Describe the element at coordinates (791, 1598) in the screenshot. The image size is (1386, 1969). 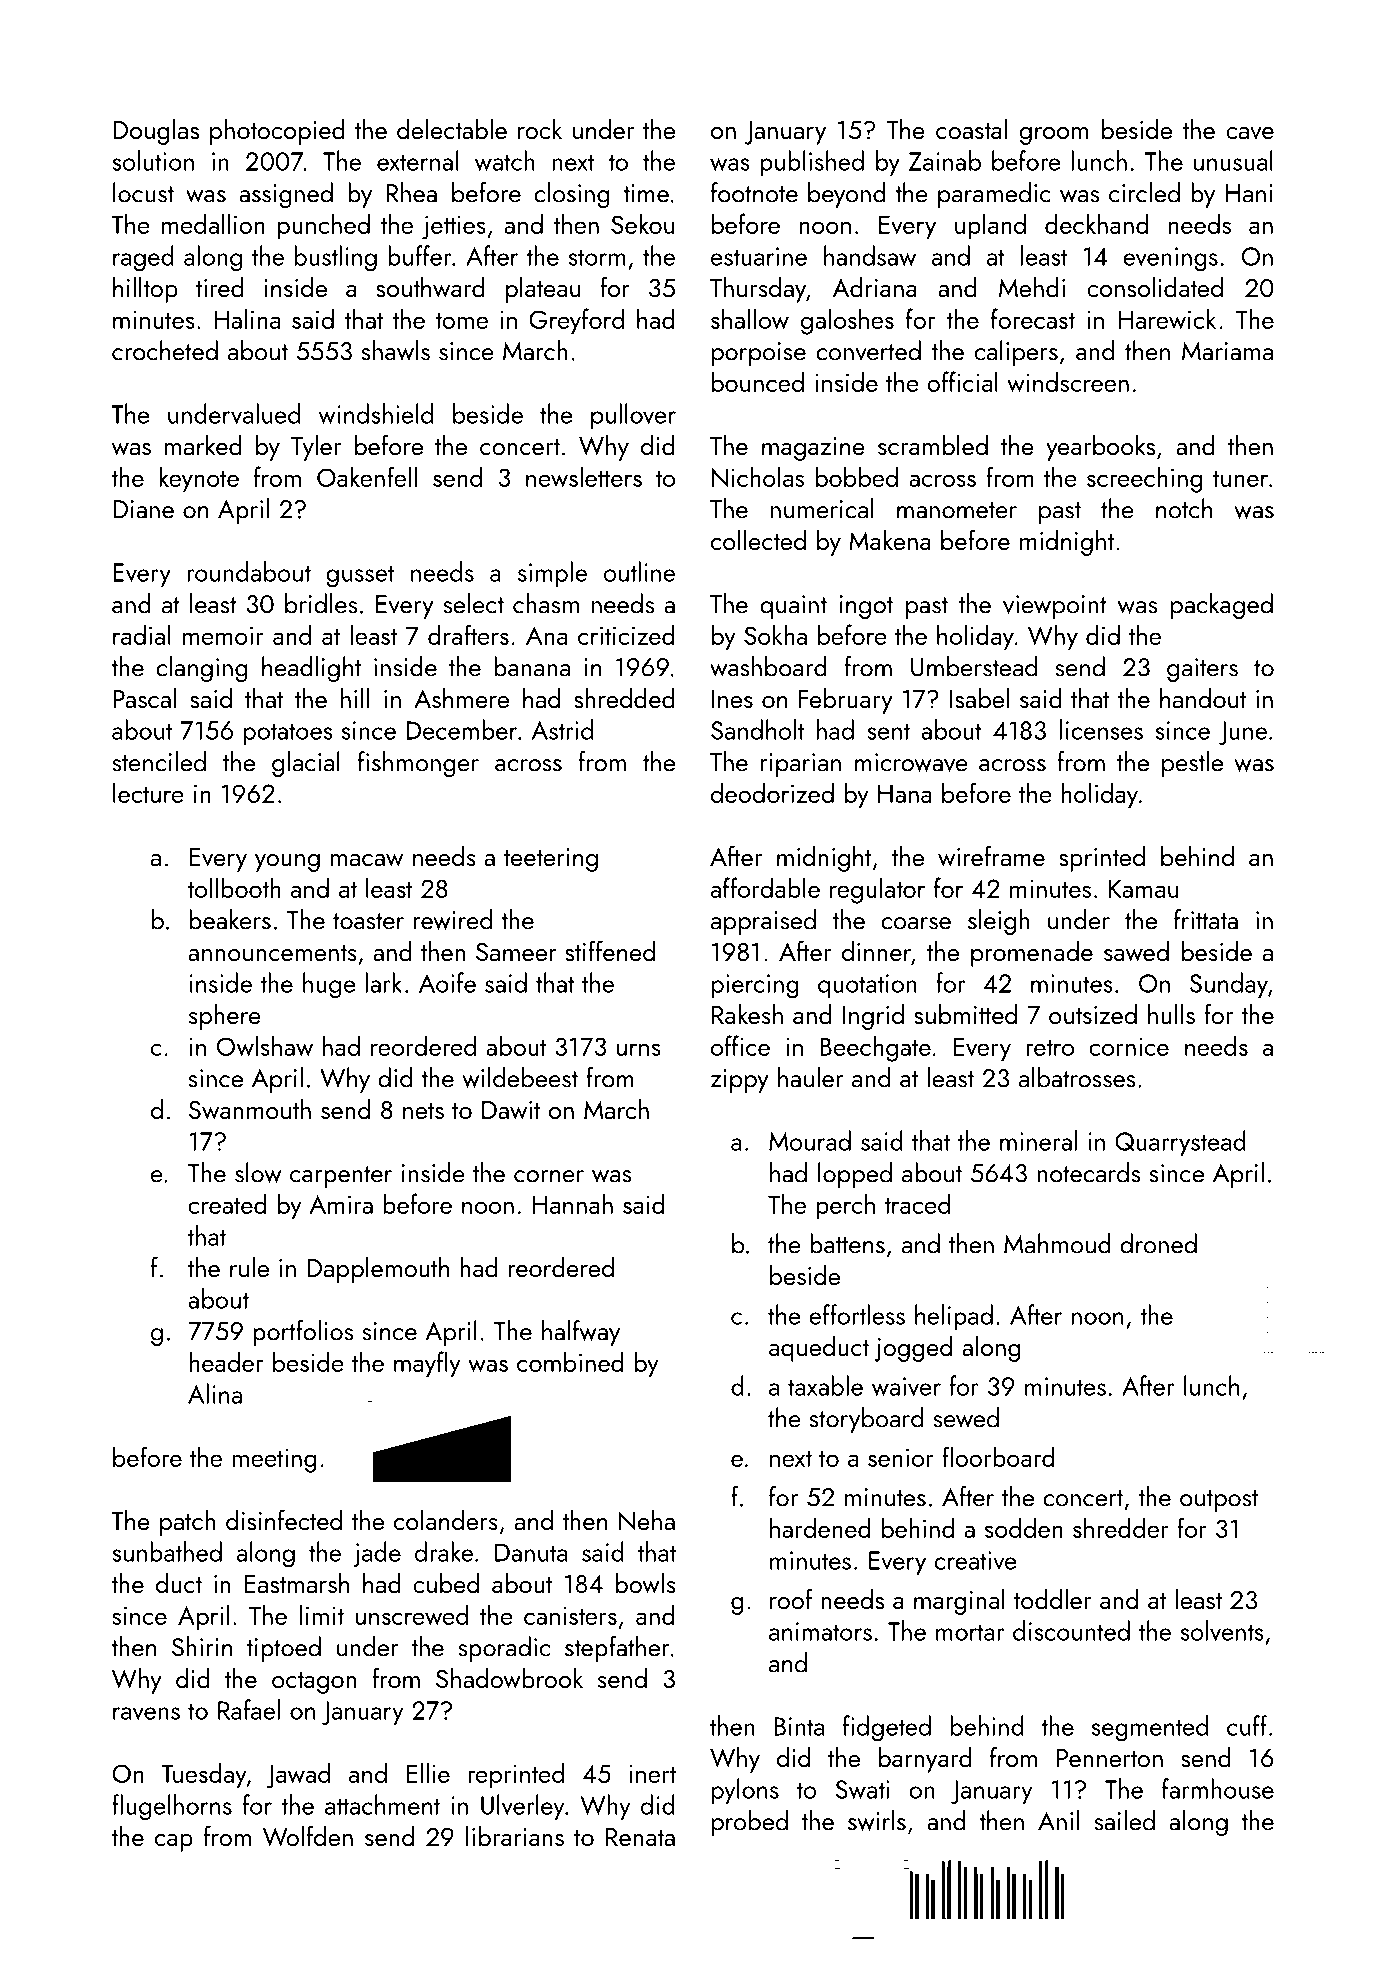
I see `roof` at that location.
